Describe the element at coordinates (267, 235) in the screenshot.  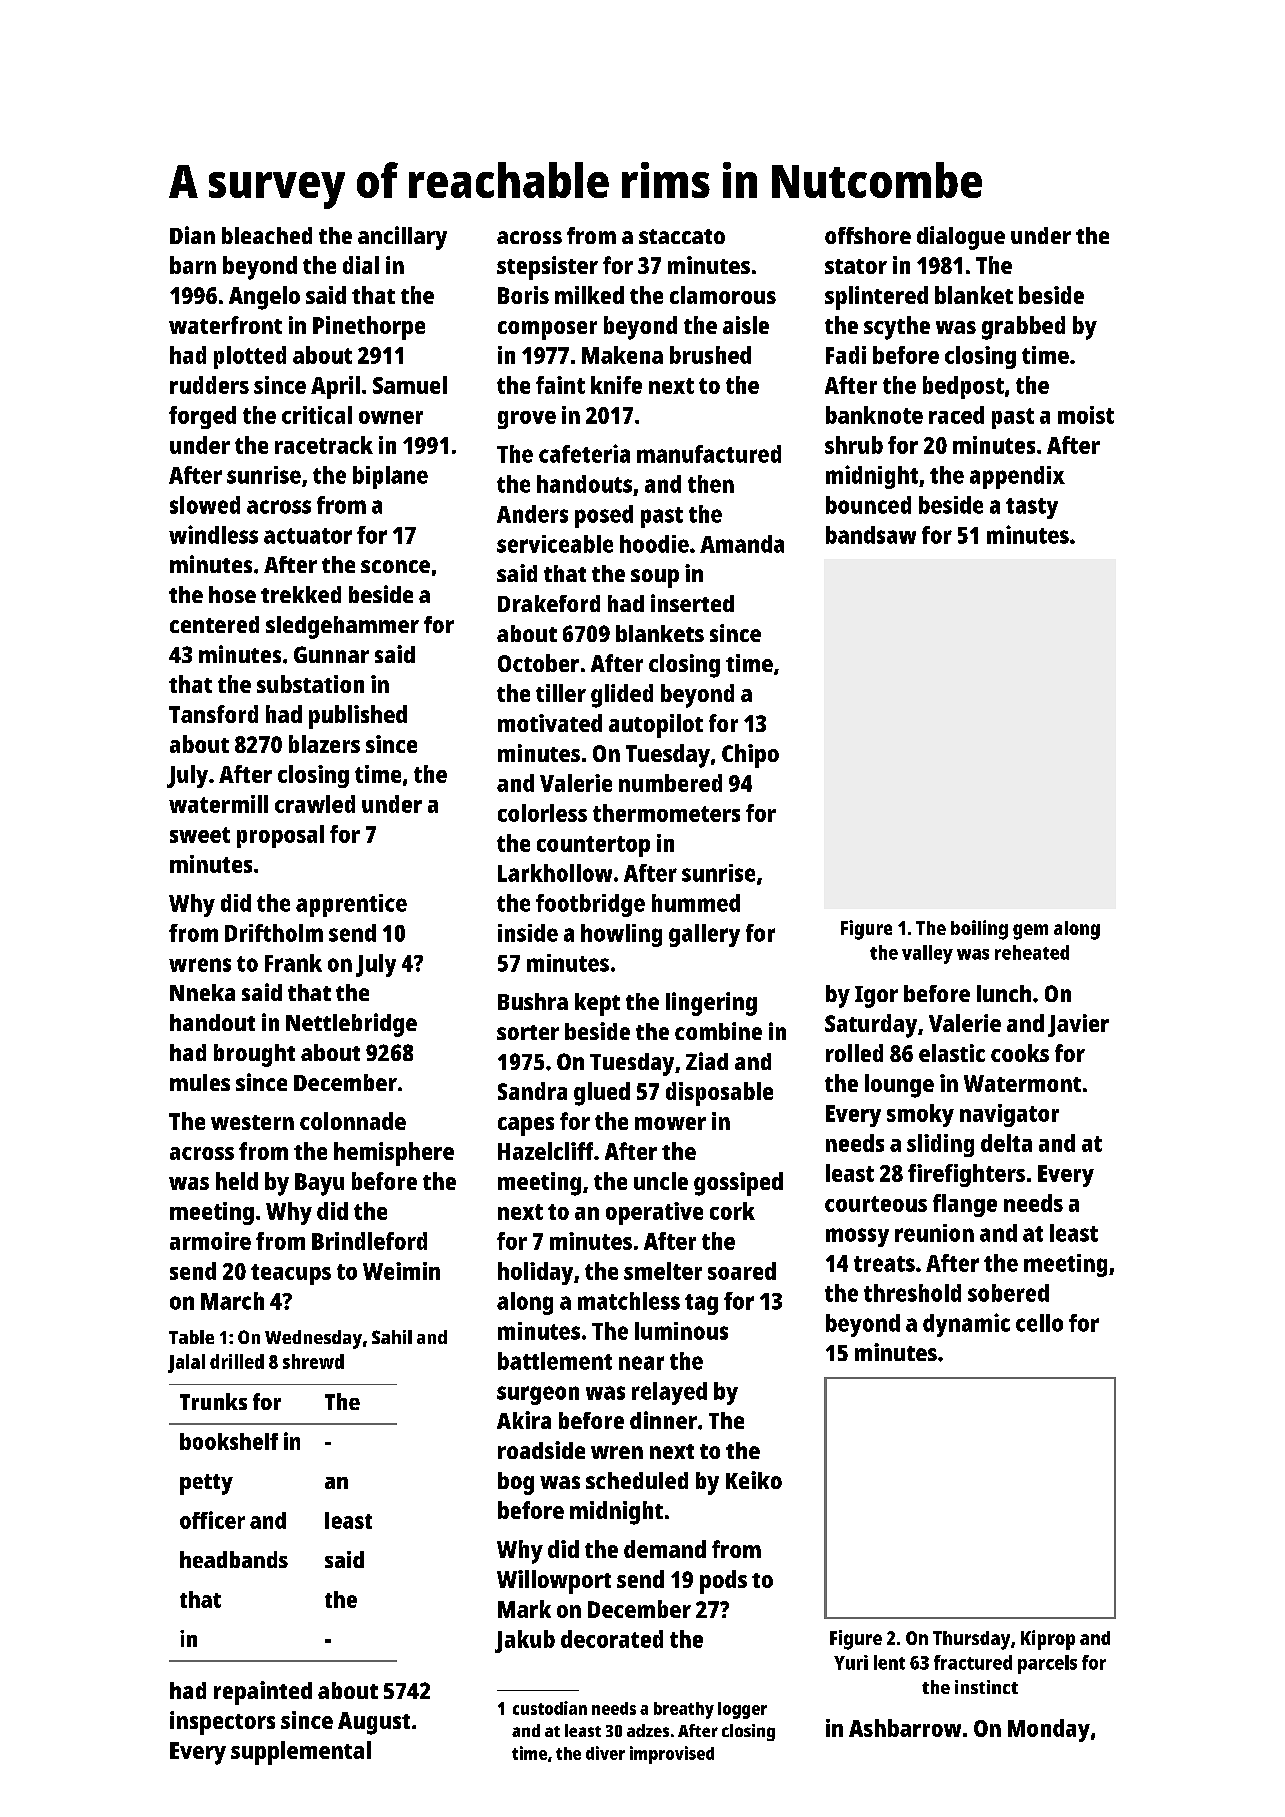
I see `bleached` at that location.
